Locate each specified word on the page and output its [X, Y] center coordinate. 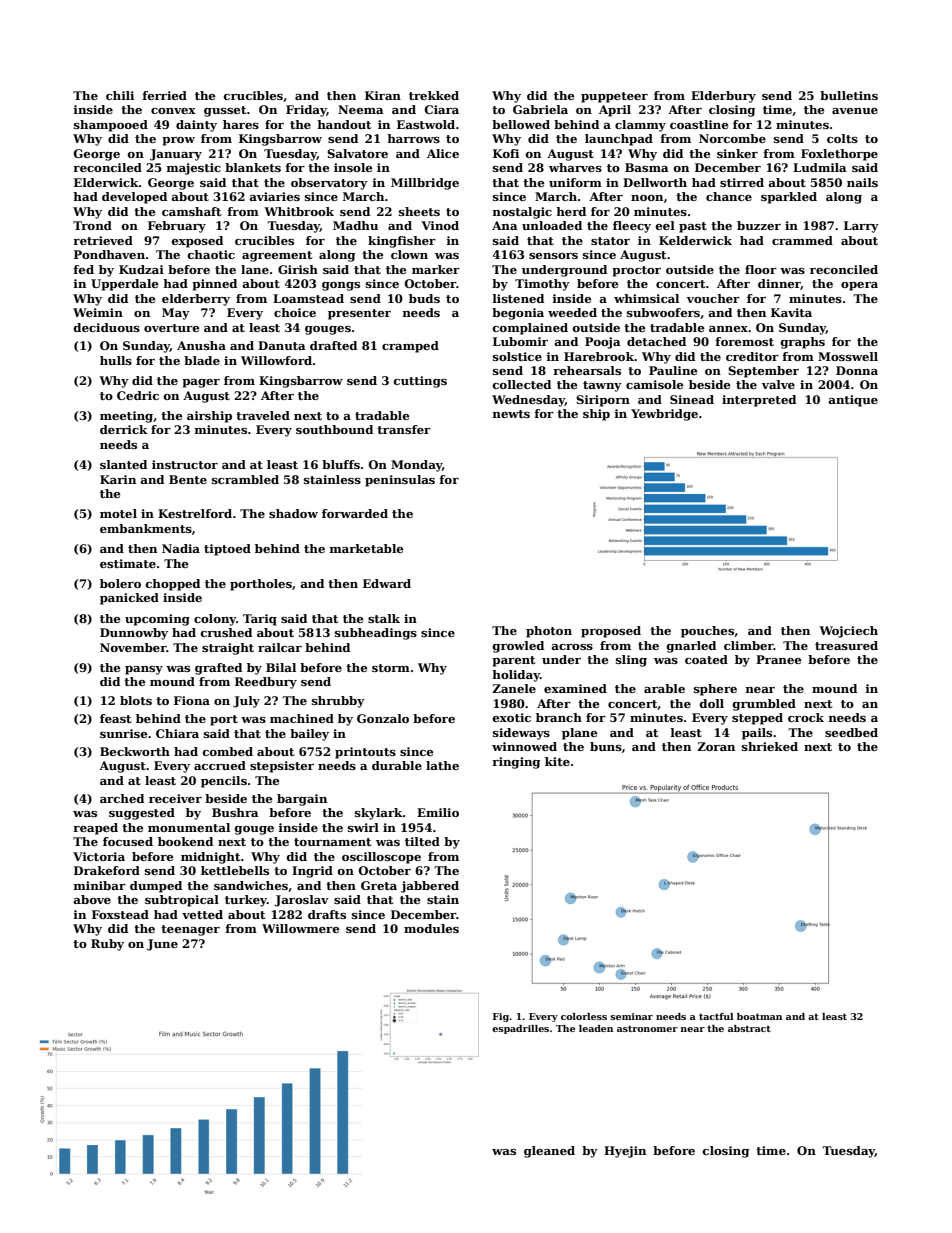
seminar [631, 1016]
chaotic [211, 254]
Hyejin [625, 1152]
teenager [190, 930]
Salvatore [357, 153]
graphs [803, 343]
